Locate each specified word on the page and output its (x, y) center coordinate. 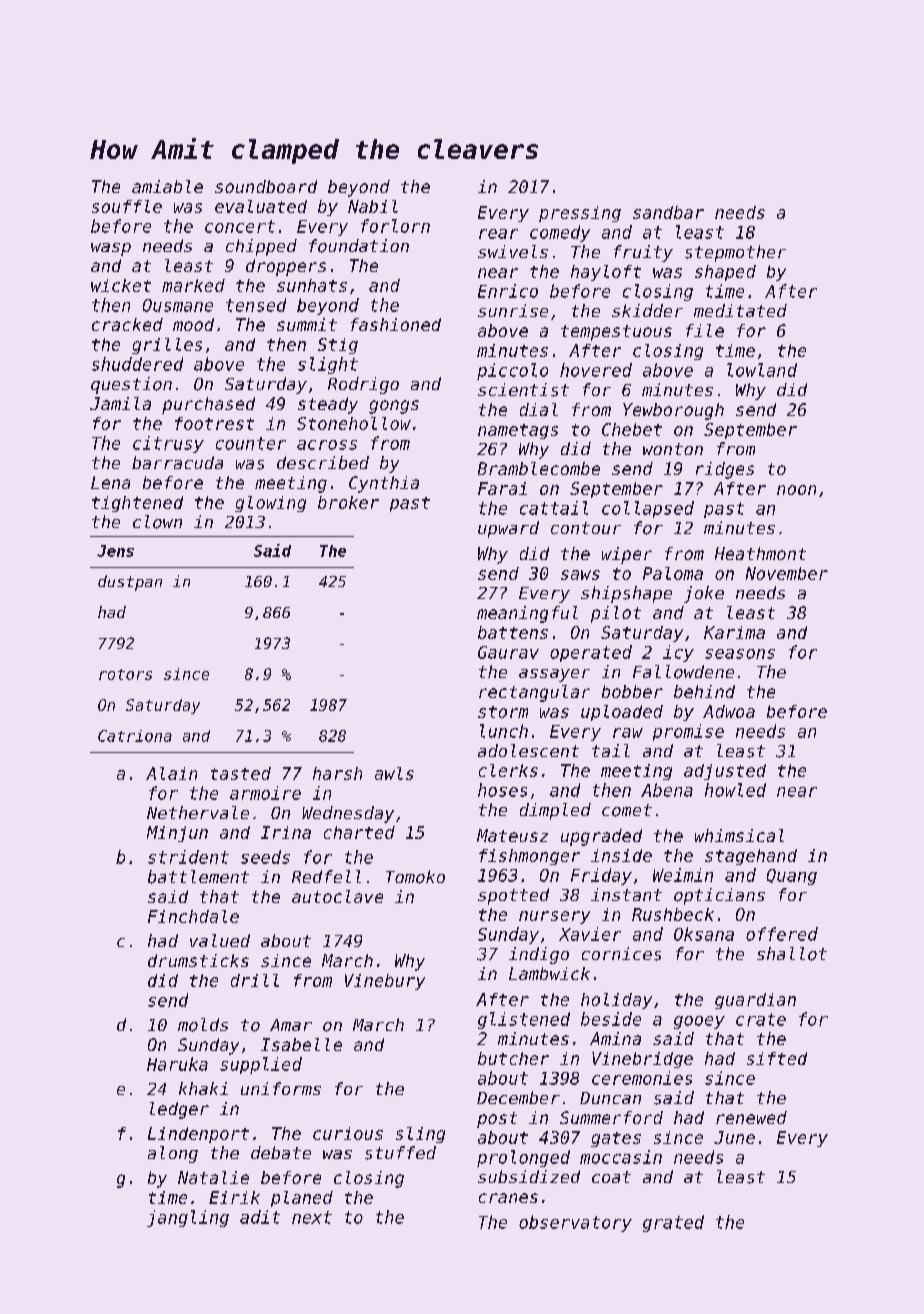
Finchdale (193, 916)
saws (580, 575)
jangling (188, 1218)
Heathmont (760, 553)
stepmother (735, 253)
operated (591, 653)
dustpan (130, 583)
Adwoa (729, 711)
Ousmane (178, 305)
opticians (719, 896)
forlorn (395, 226)
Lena (110, 482)
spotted (513, 896)
